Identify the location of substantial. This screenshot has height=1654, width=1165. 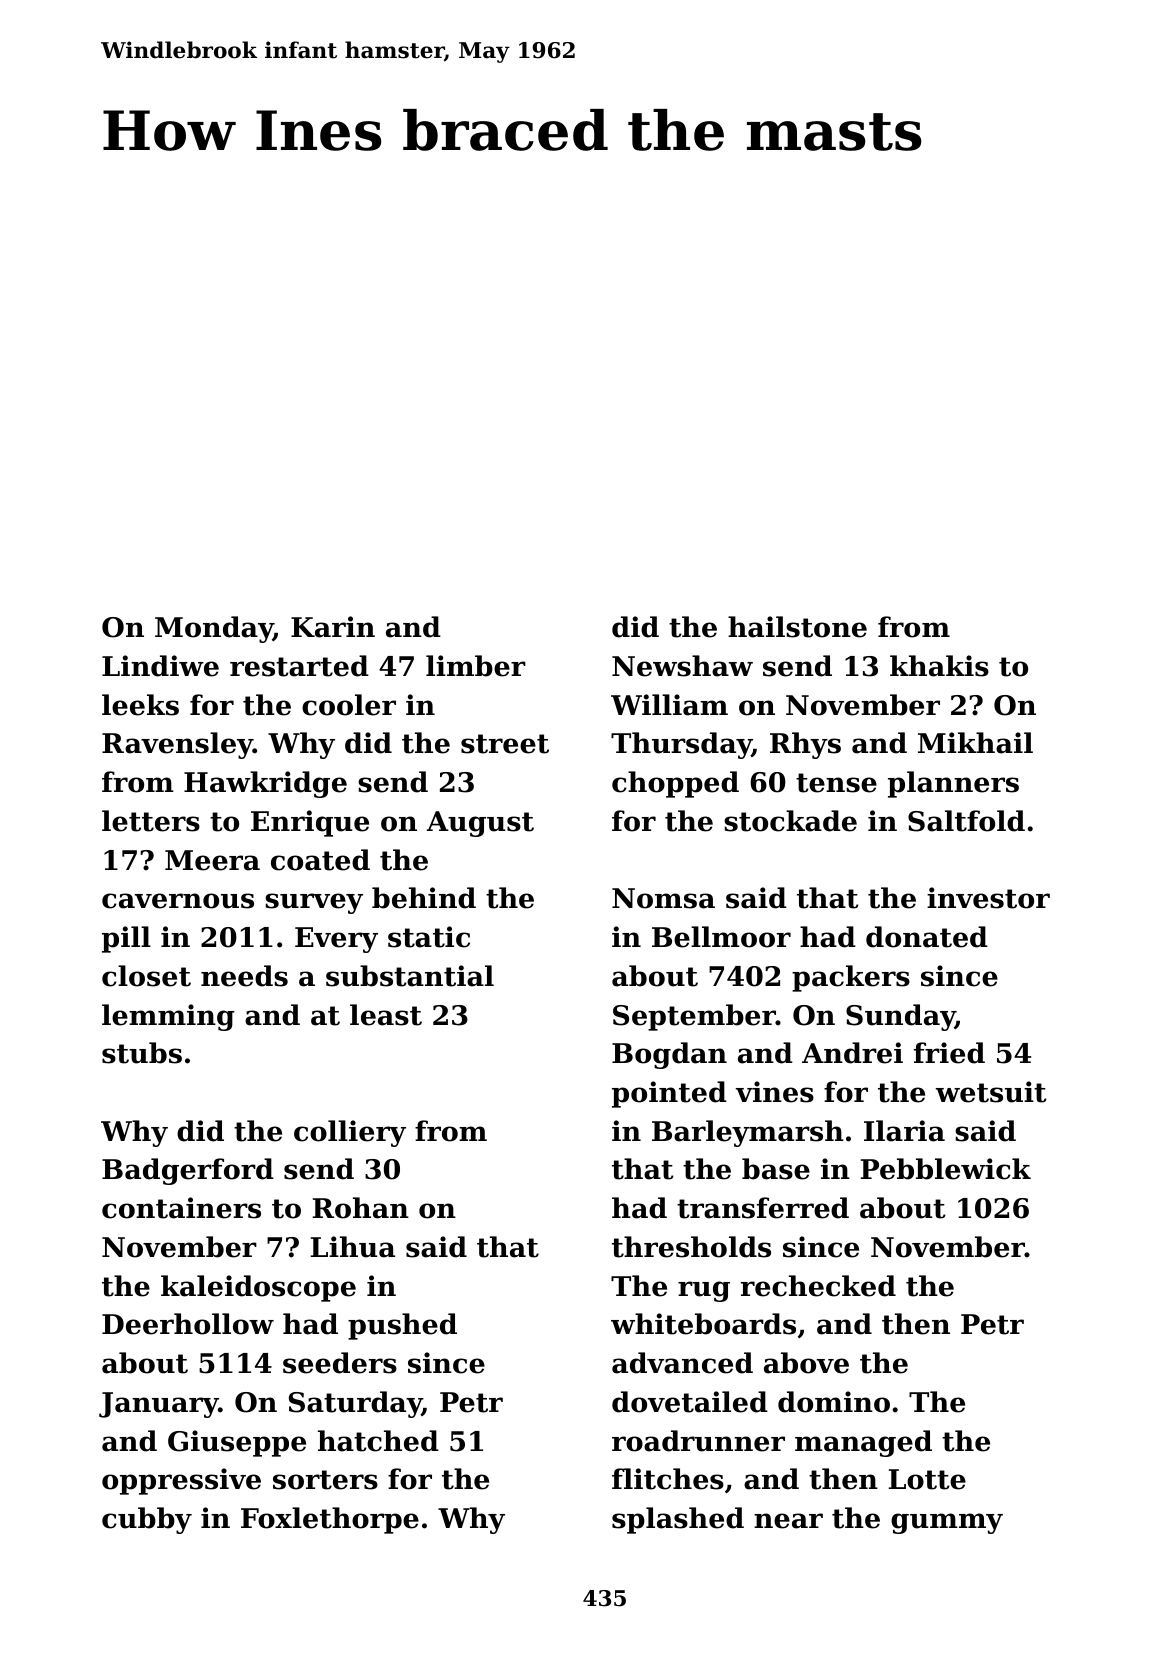
(410, 976).
